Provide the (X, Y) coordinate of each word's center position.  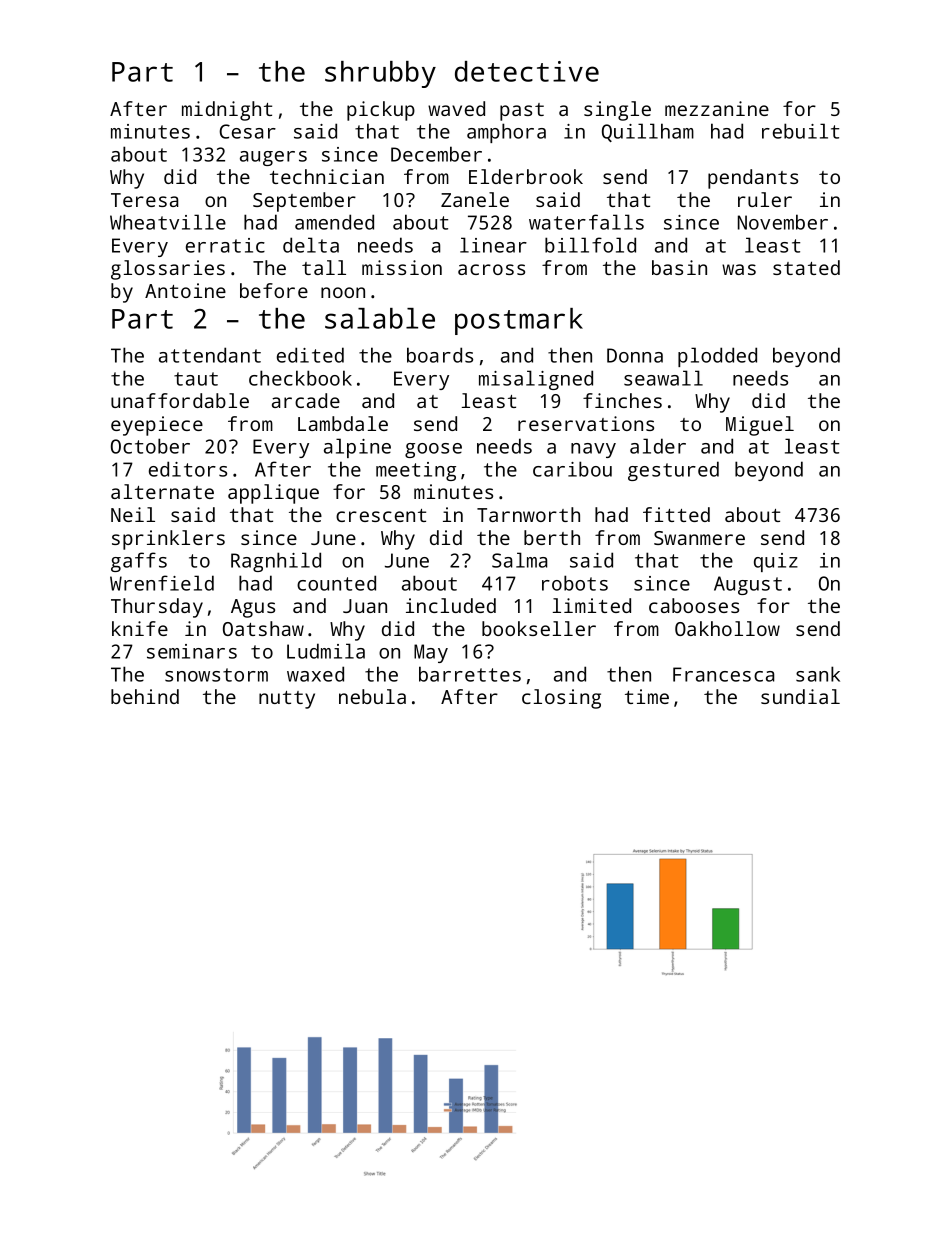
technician (327, 176)
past (522, 112)
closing (561, 699)
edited (310, 355)
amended (334, 222)
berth (552, 537)
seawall (663, 378)
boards (440, 355)
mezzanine (717, 108)
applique (273, 494)
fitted (676, 514)
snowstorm (216, 675)
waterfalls (586, 222)
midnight (227, 111)
